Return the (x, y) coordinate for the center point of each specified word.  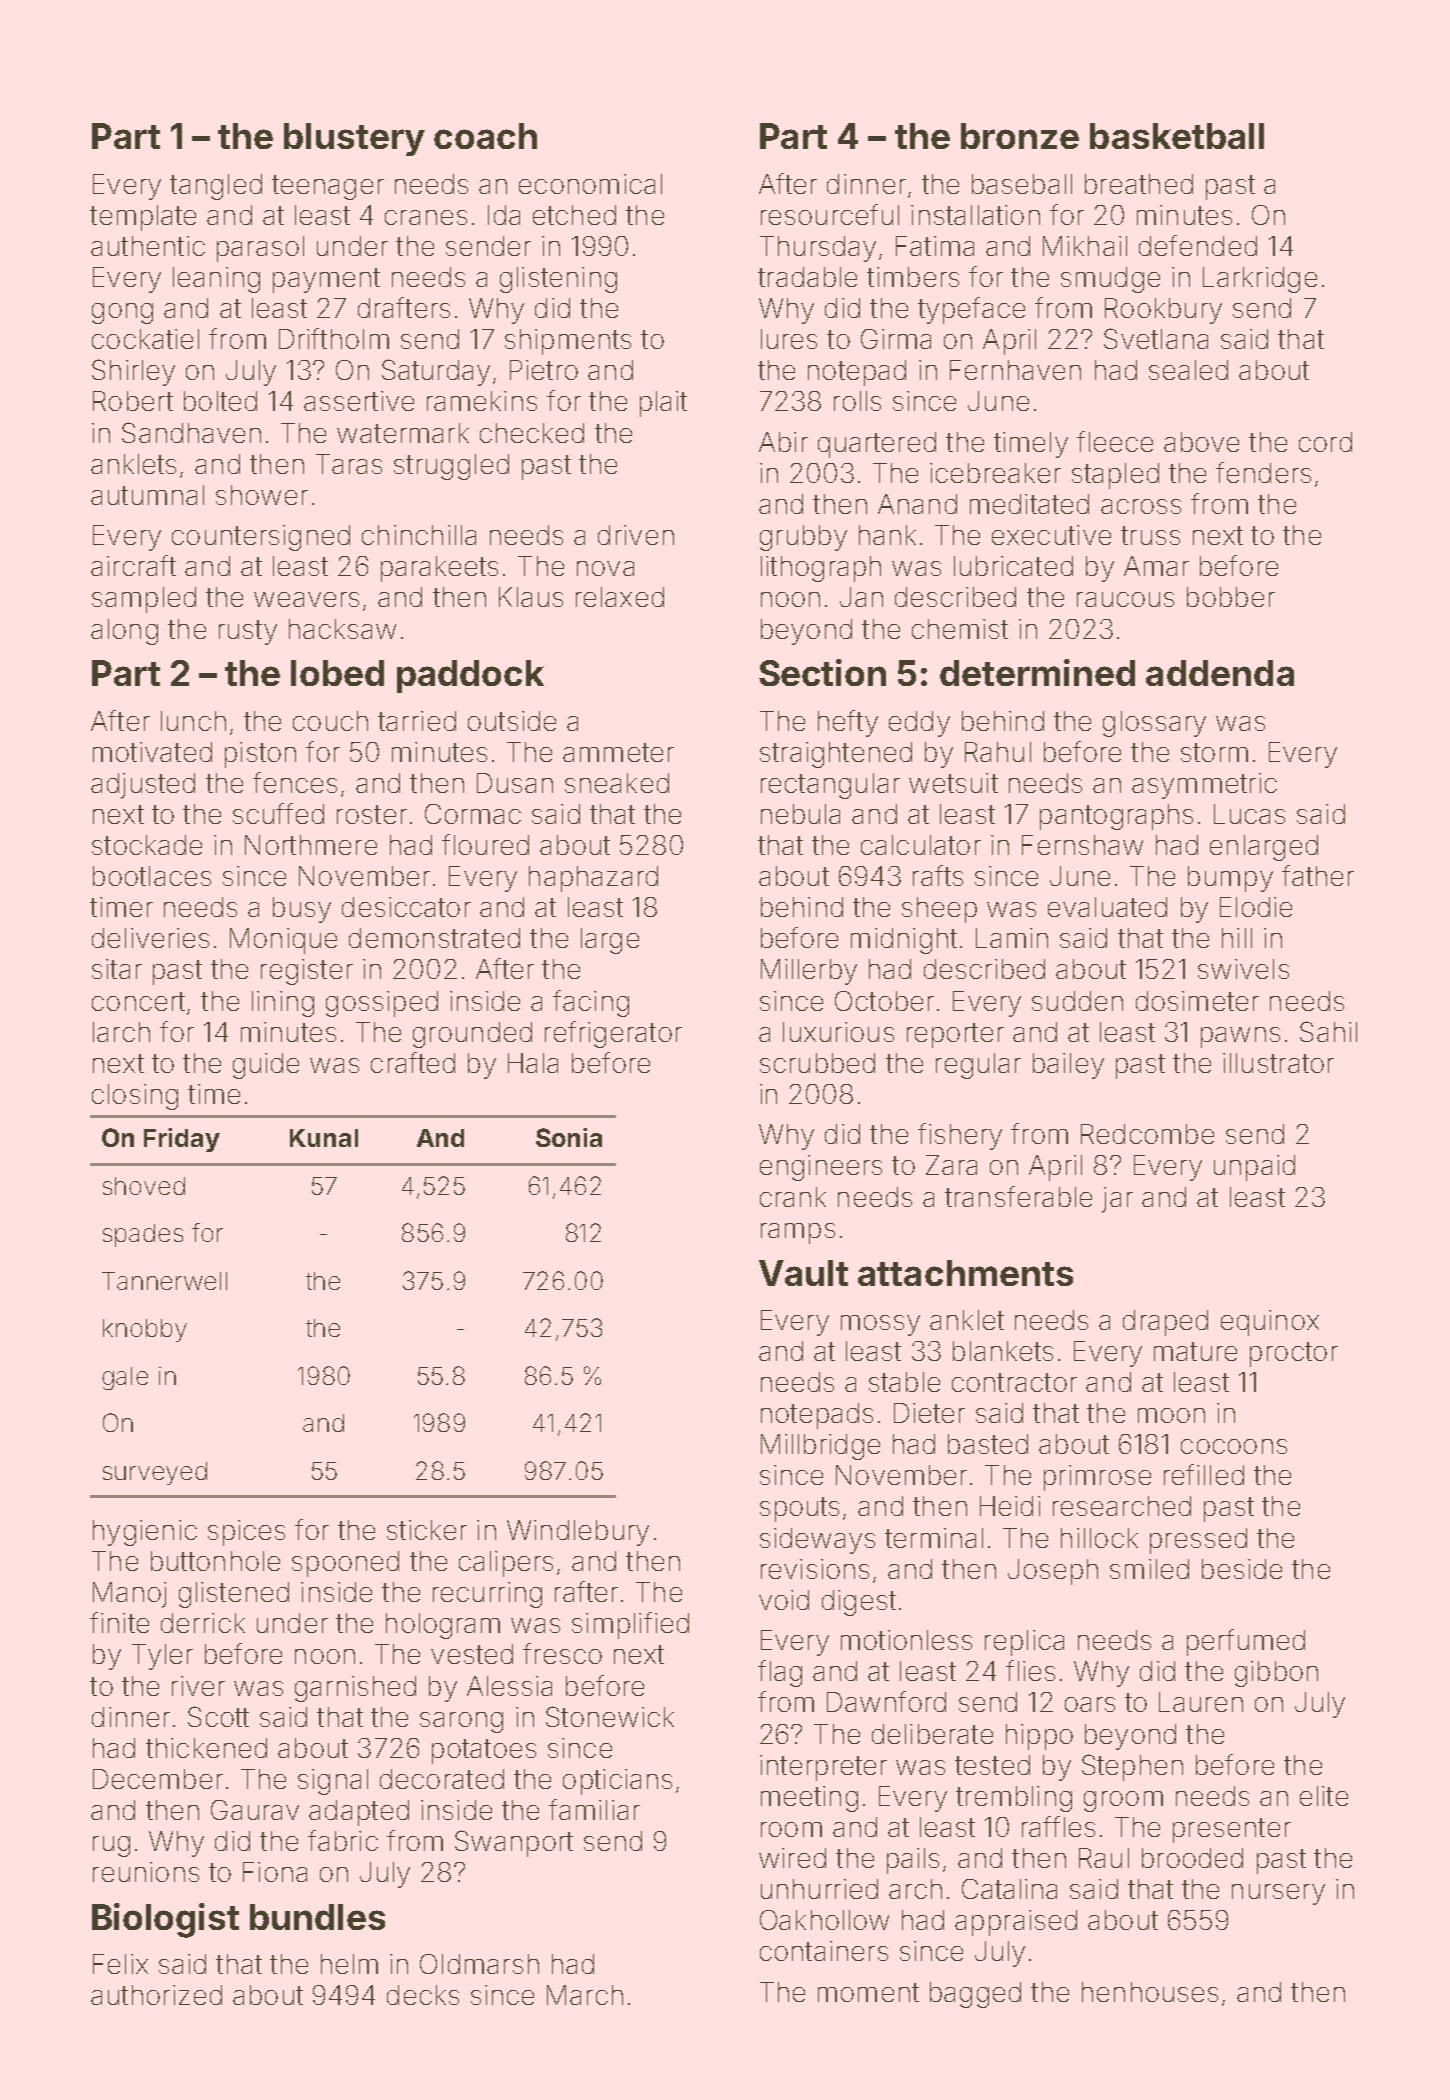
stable (904, 1382)
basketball (1177, 136)
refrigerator (613, 1034)
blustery (354, 139)
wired (792, 1858)
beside (1242, 1569)
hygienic (145, 1533)
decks (423, 1995)
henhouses (1150, 1992)
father (1318, 875)
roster (372, 814)
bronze (1020, 136)
